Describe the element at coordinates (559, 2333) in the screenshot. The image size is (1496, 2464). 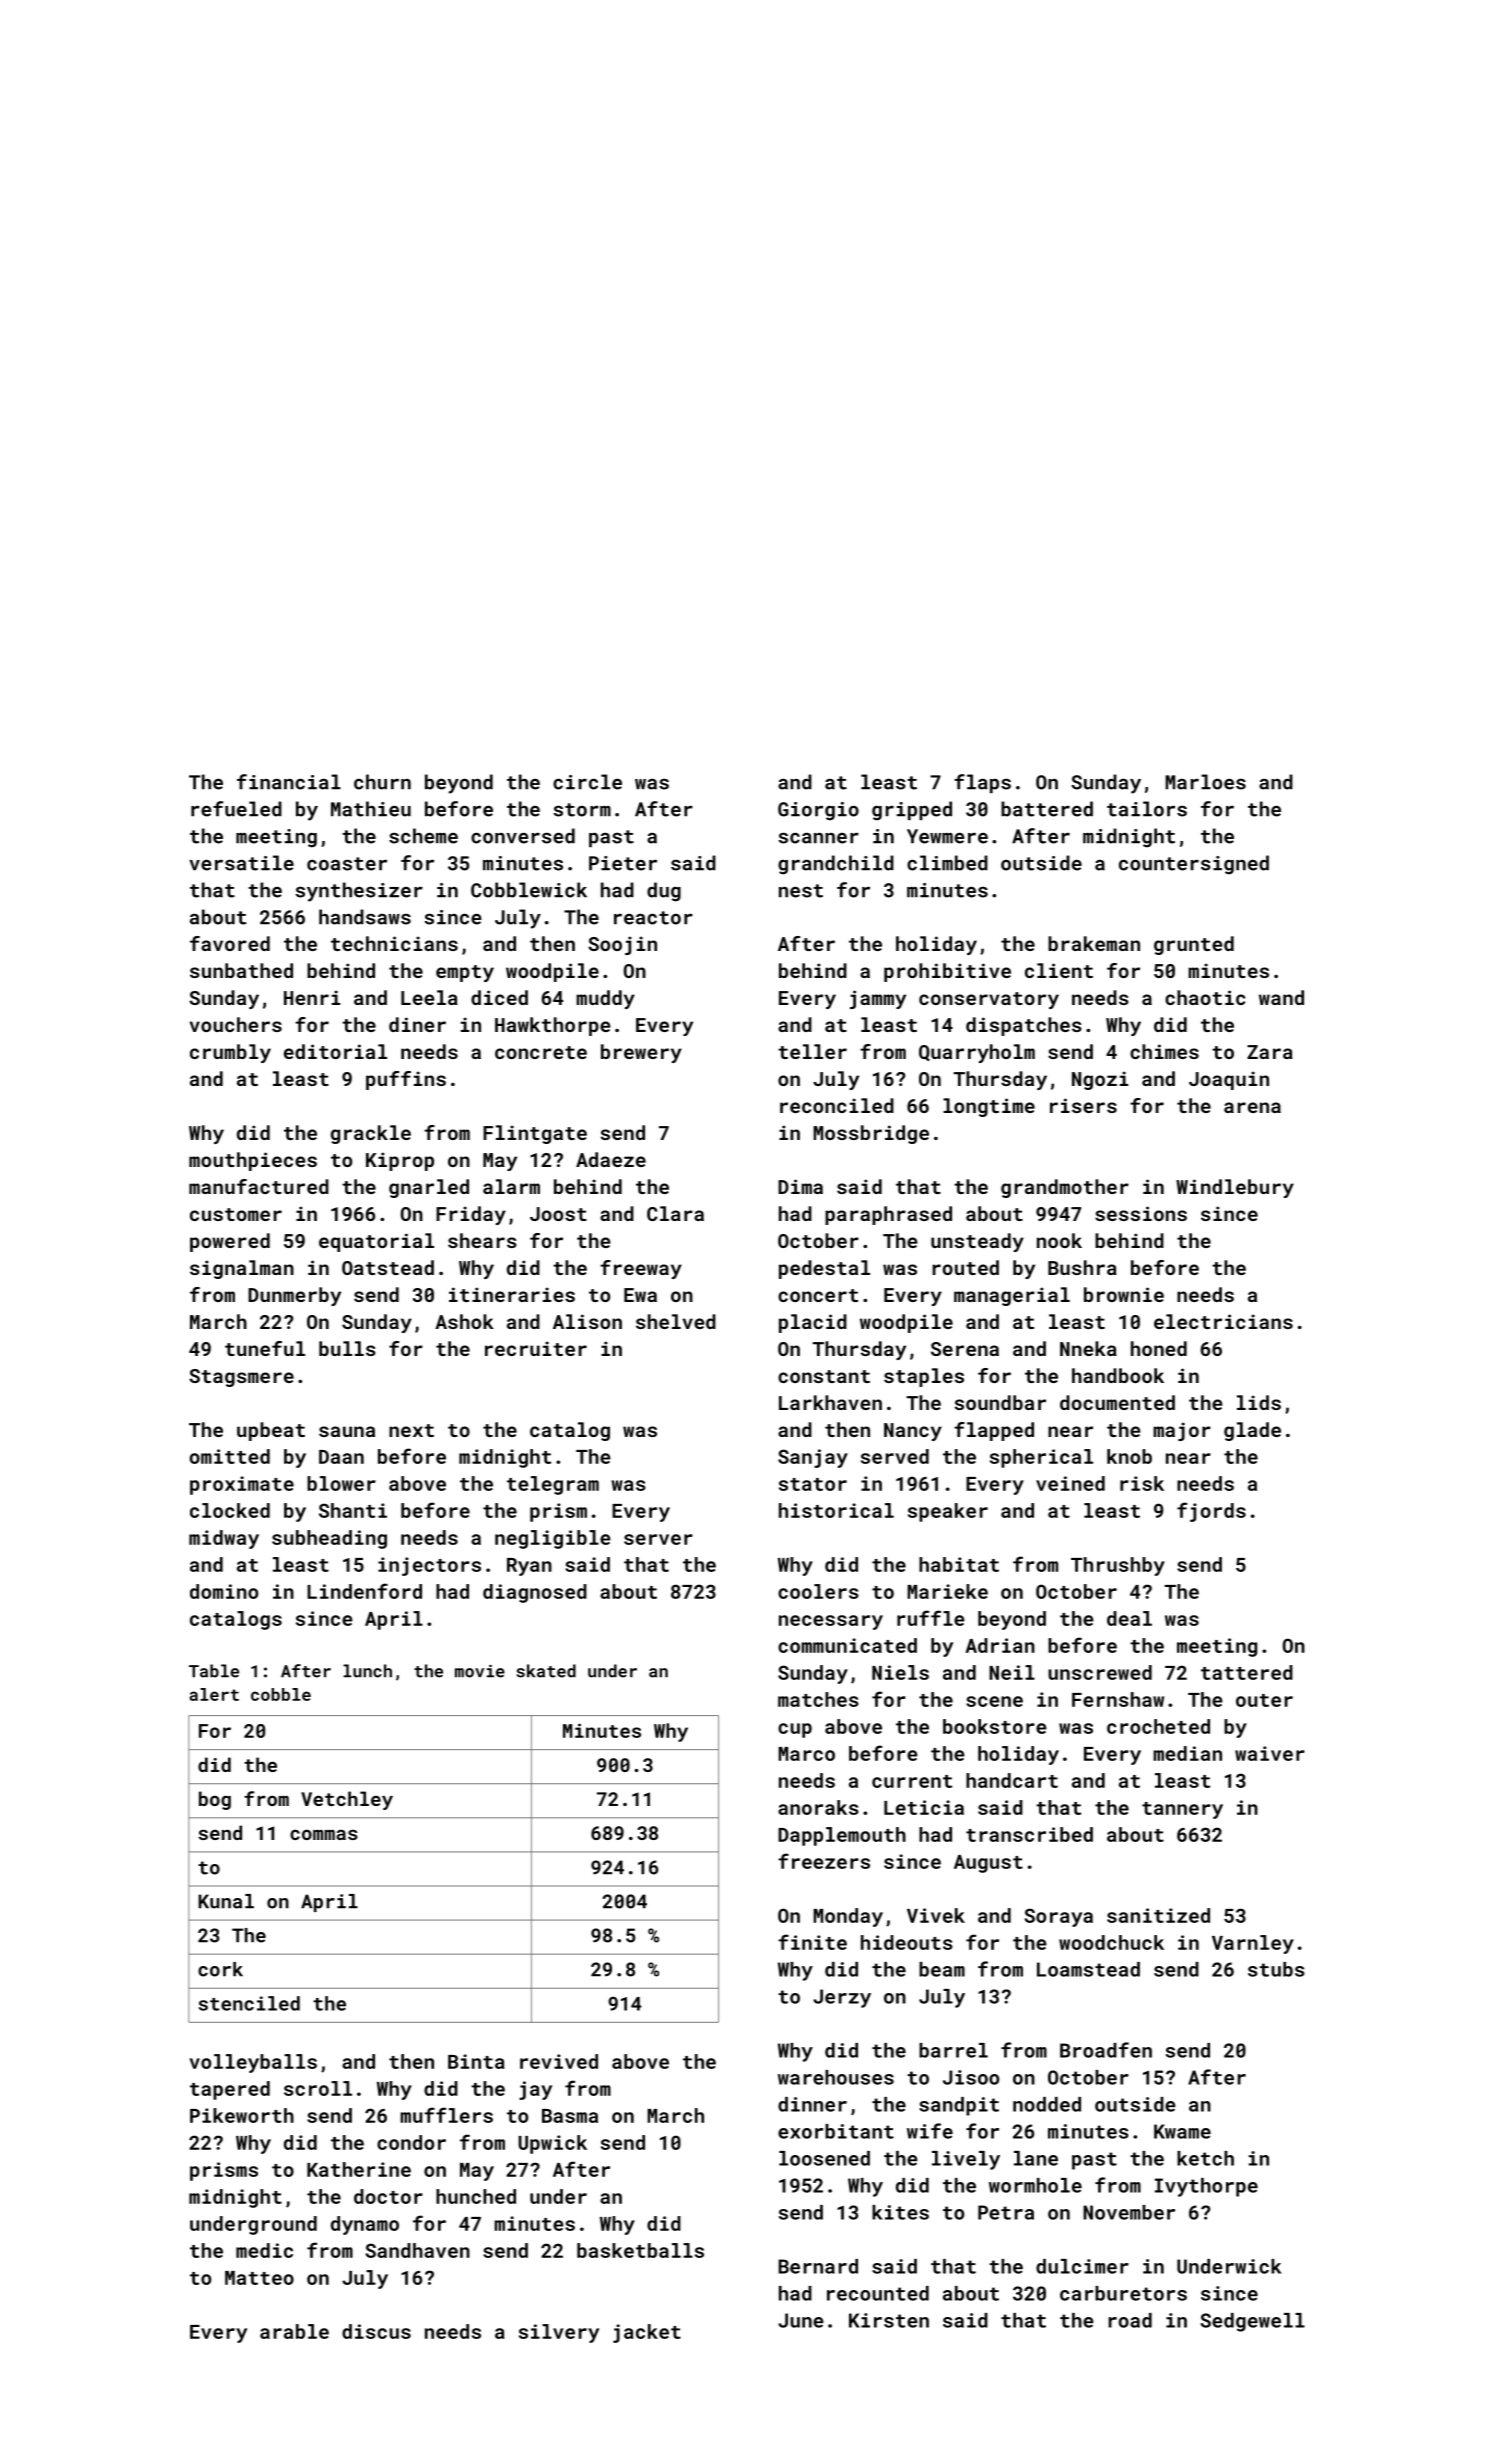
I see `silvery` at that location.
